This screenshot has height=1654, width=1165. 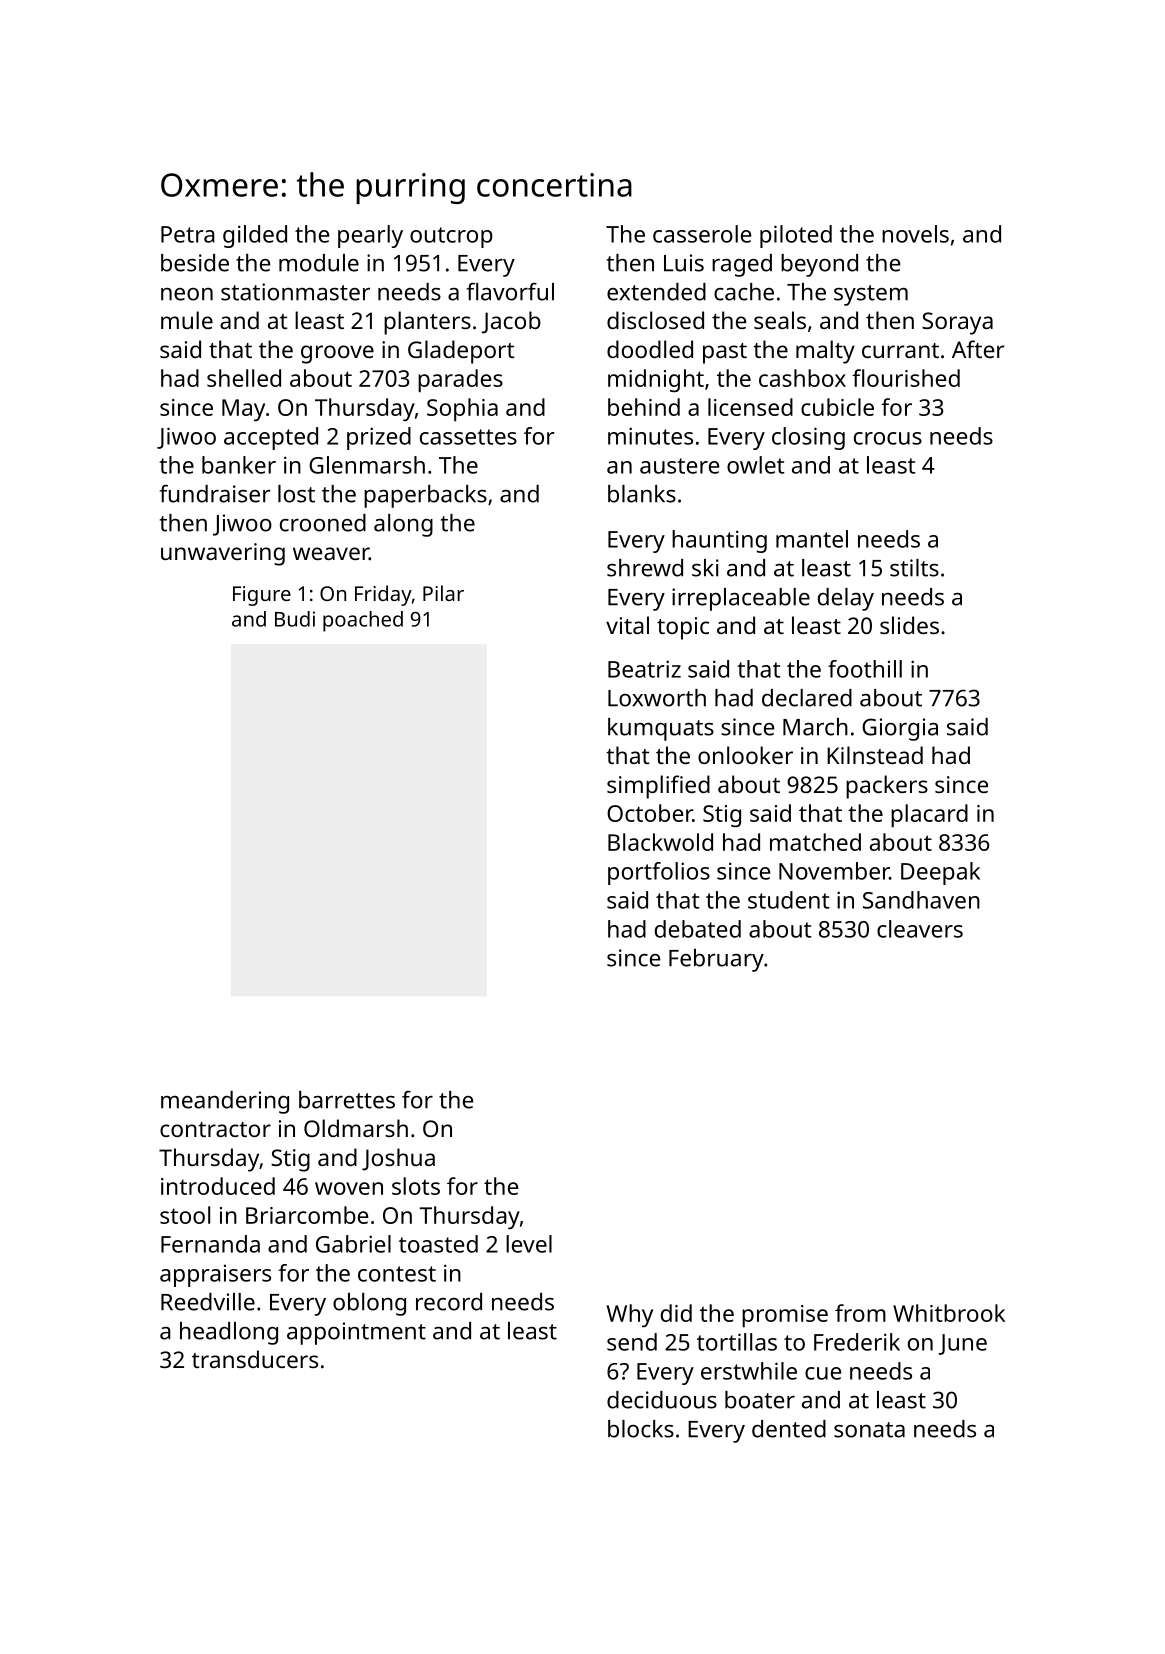 What do you see at coordinates (920, 929) in the screenshot?
I see `cleavers` at bounding box center [920, 929].
